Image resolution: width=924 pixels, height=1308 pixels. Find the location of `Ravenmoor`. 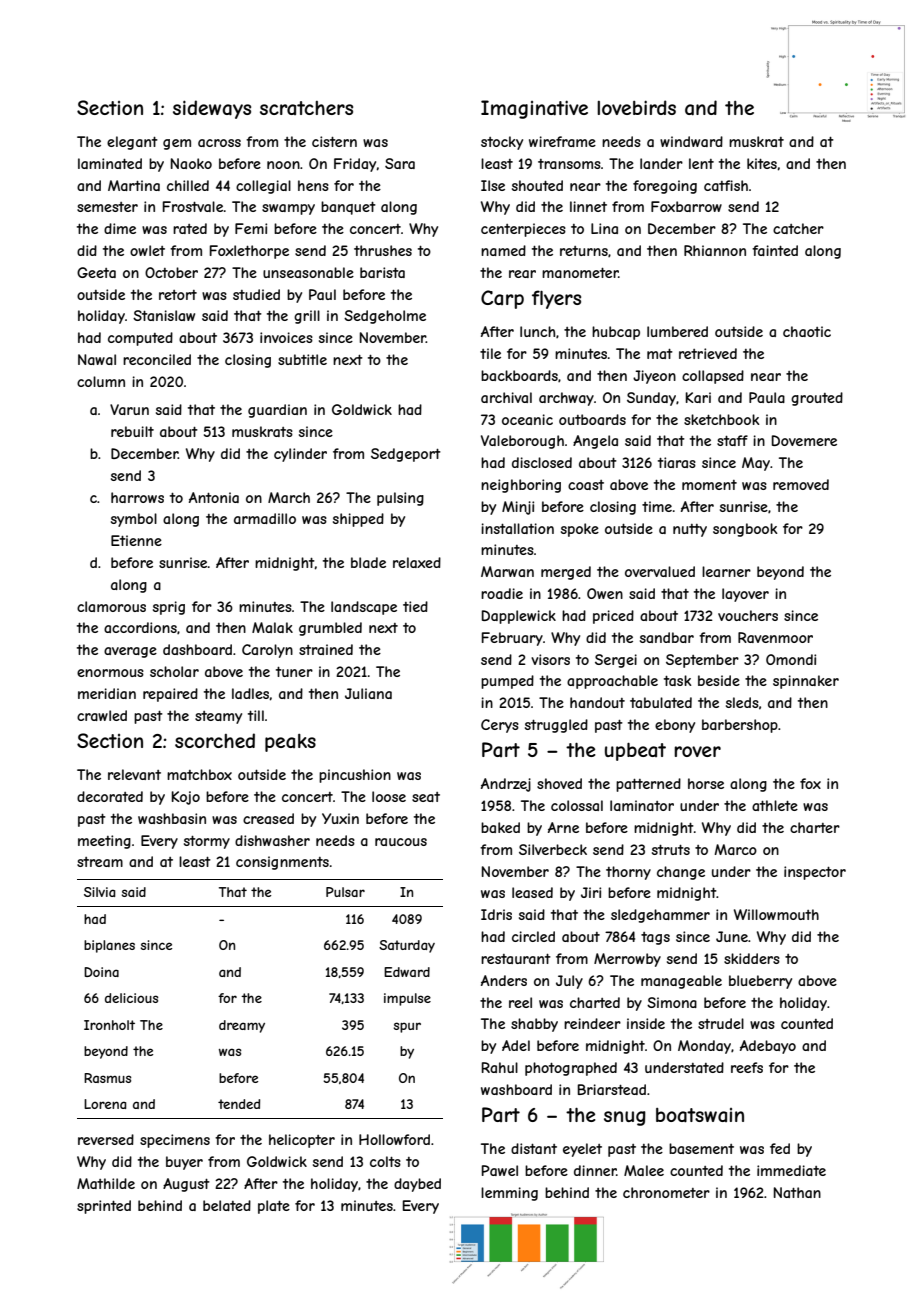

Ravenmoor is located at coordinates (775, 637).
